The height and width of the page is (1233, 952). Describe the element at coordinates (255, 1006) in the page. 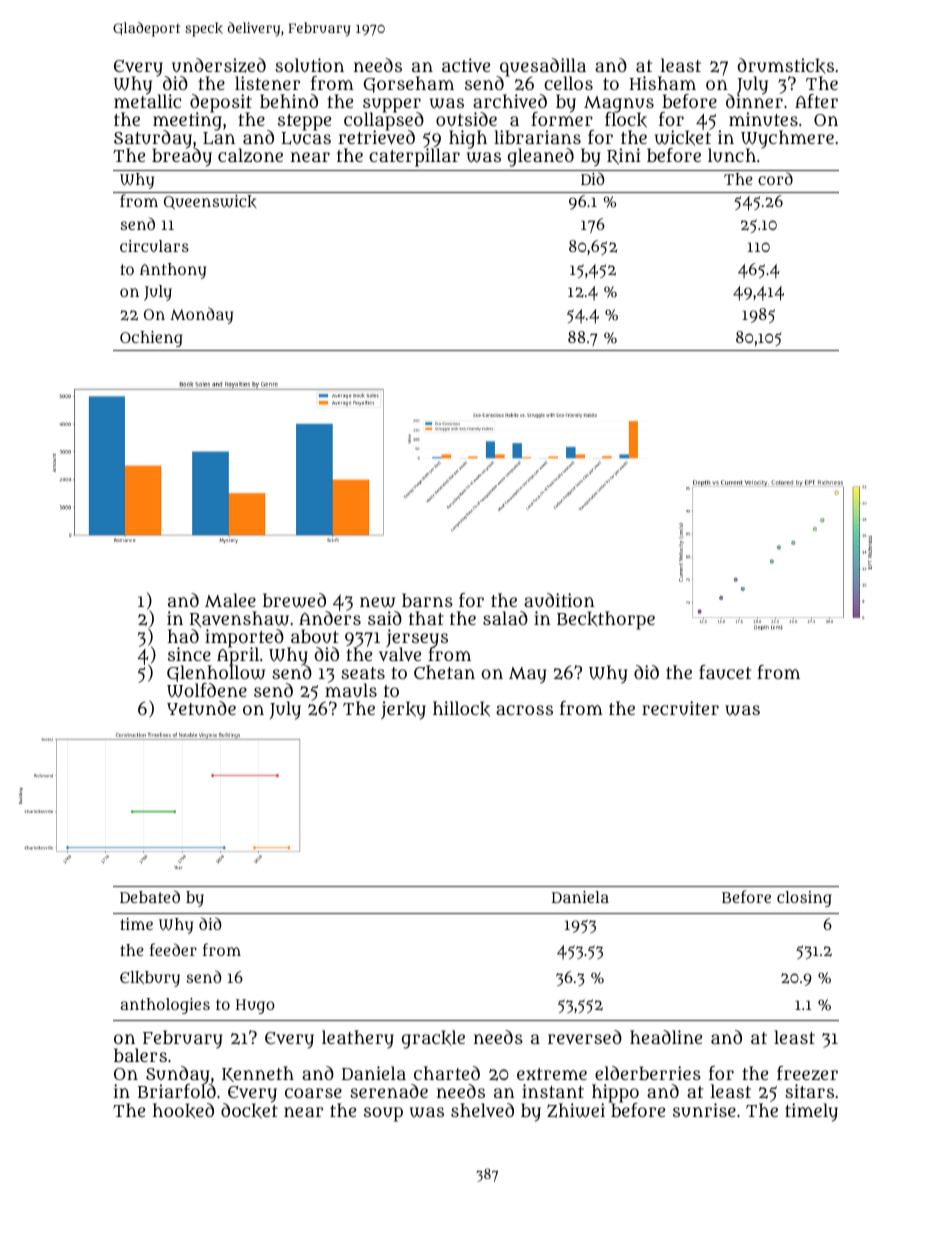

I see `Hugo` at that location.
